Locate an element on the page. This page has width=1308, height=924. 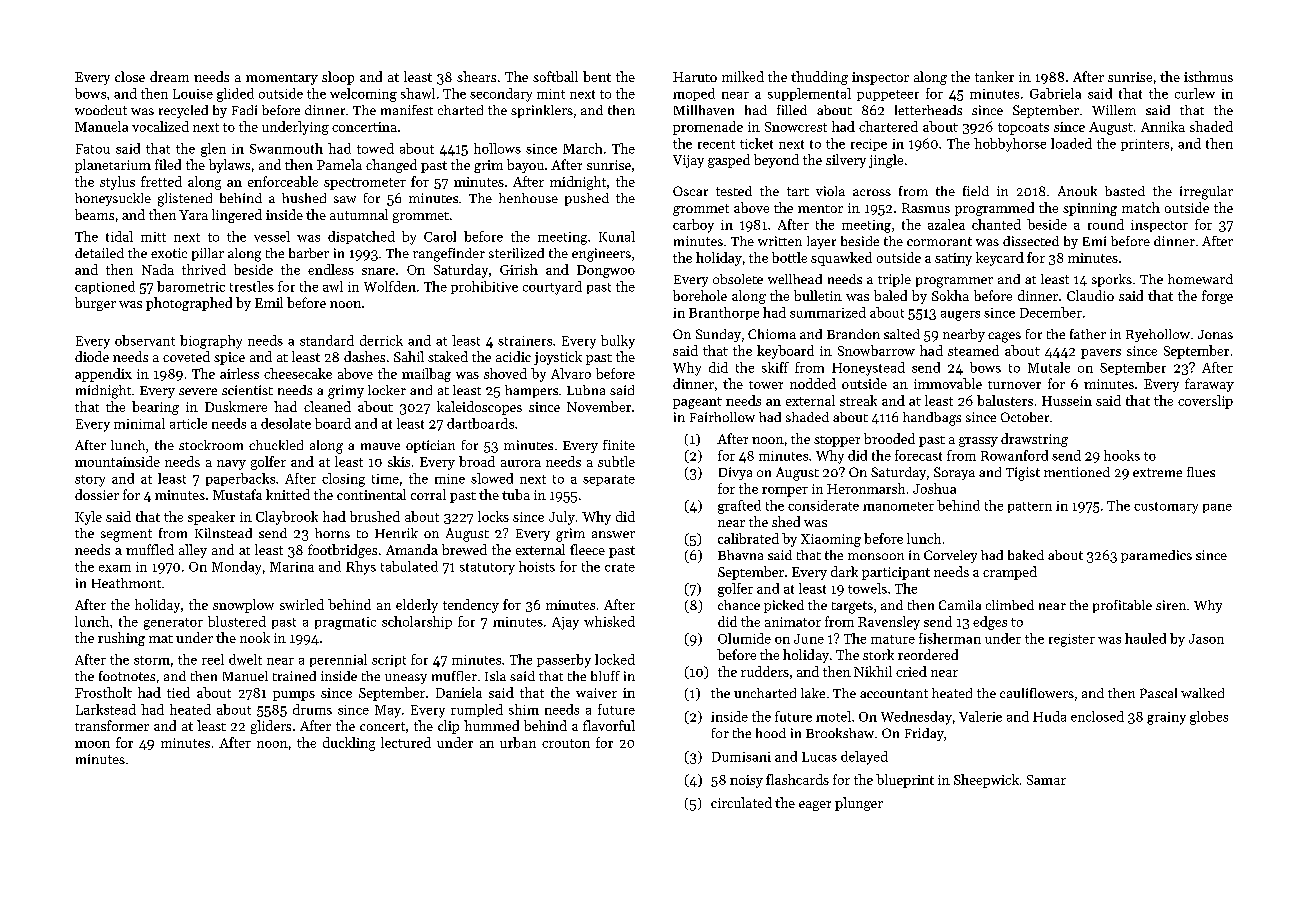
Kunal is located at coordinates (617, 236).
